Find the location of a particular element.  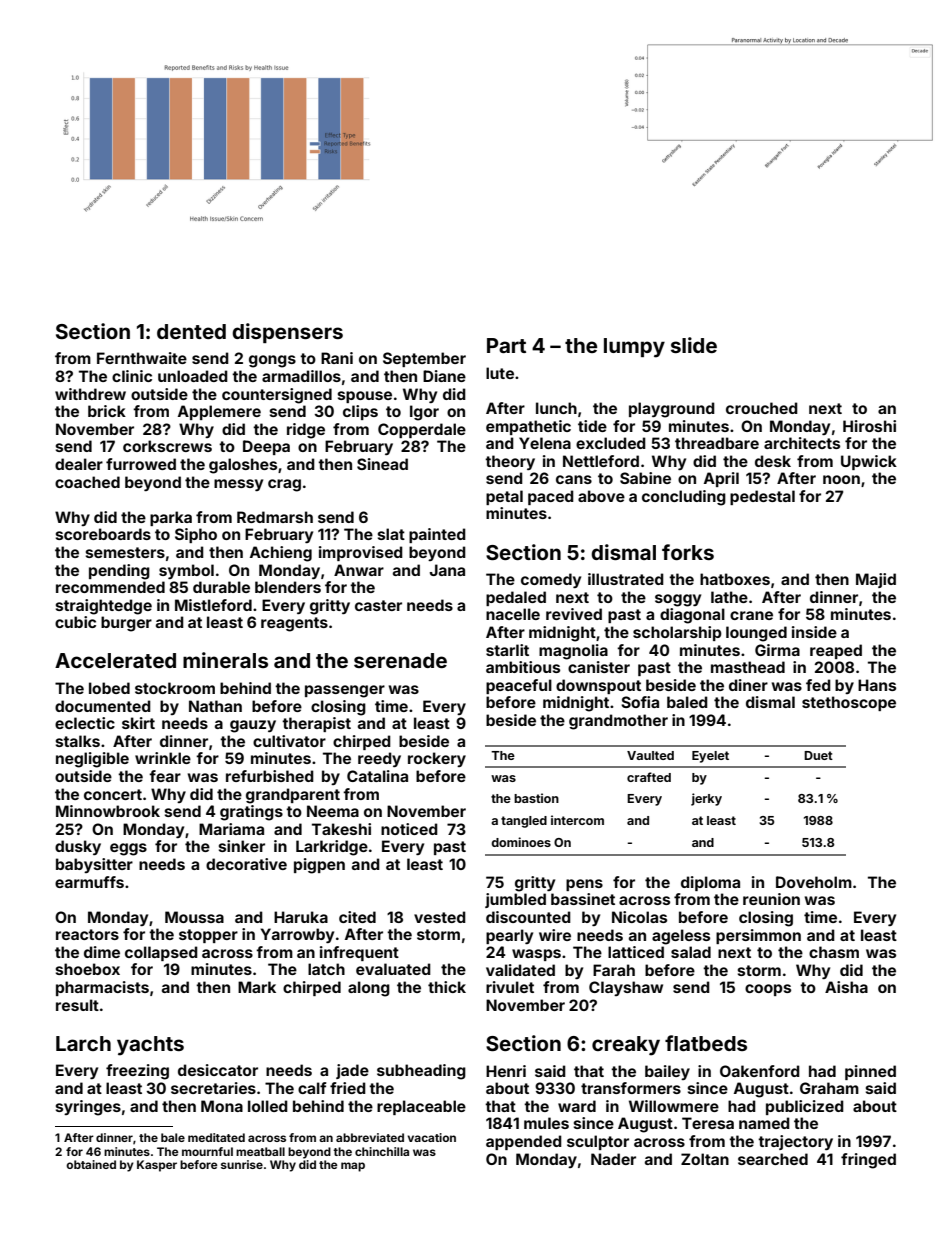

sinker is located at coordinates (242, 846).
